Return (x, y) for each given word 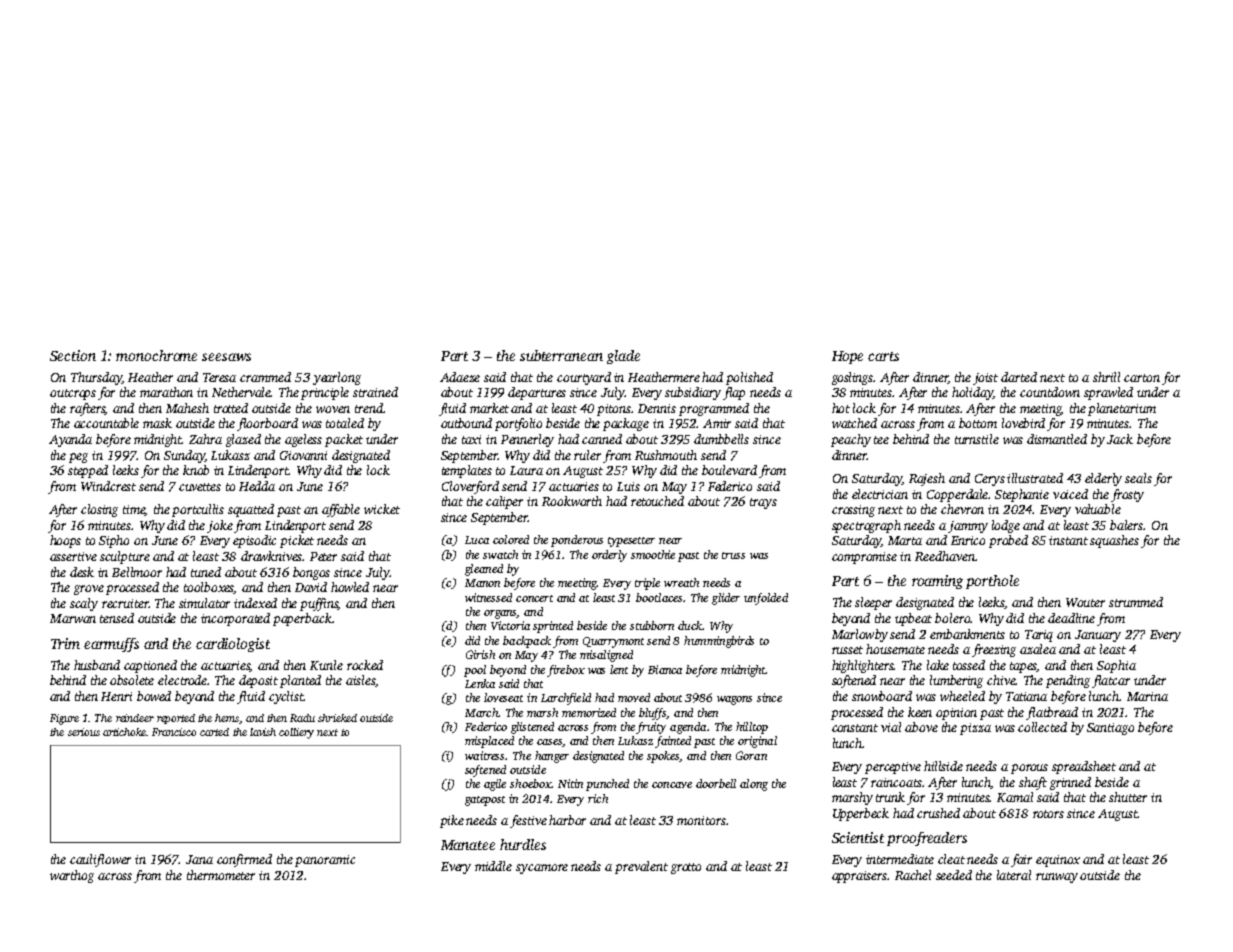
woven (333, 409)
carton (1142, 378)
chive (1001, 680)
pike (452, 821)
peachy (851, 440)
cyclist (286, 697)
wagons (734, 700)
